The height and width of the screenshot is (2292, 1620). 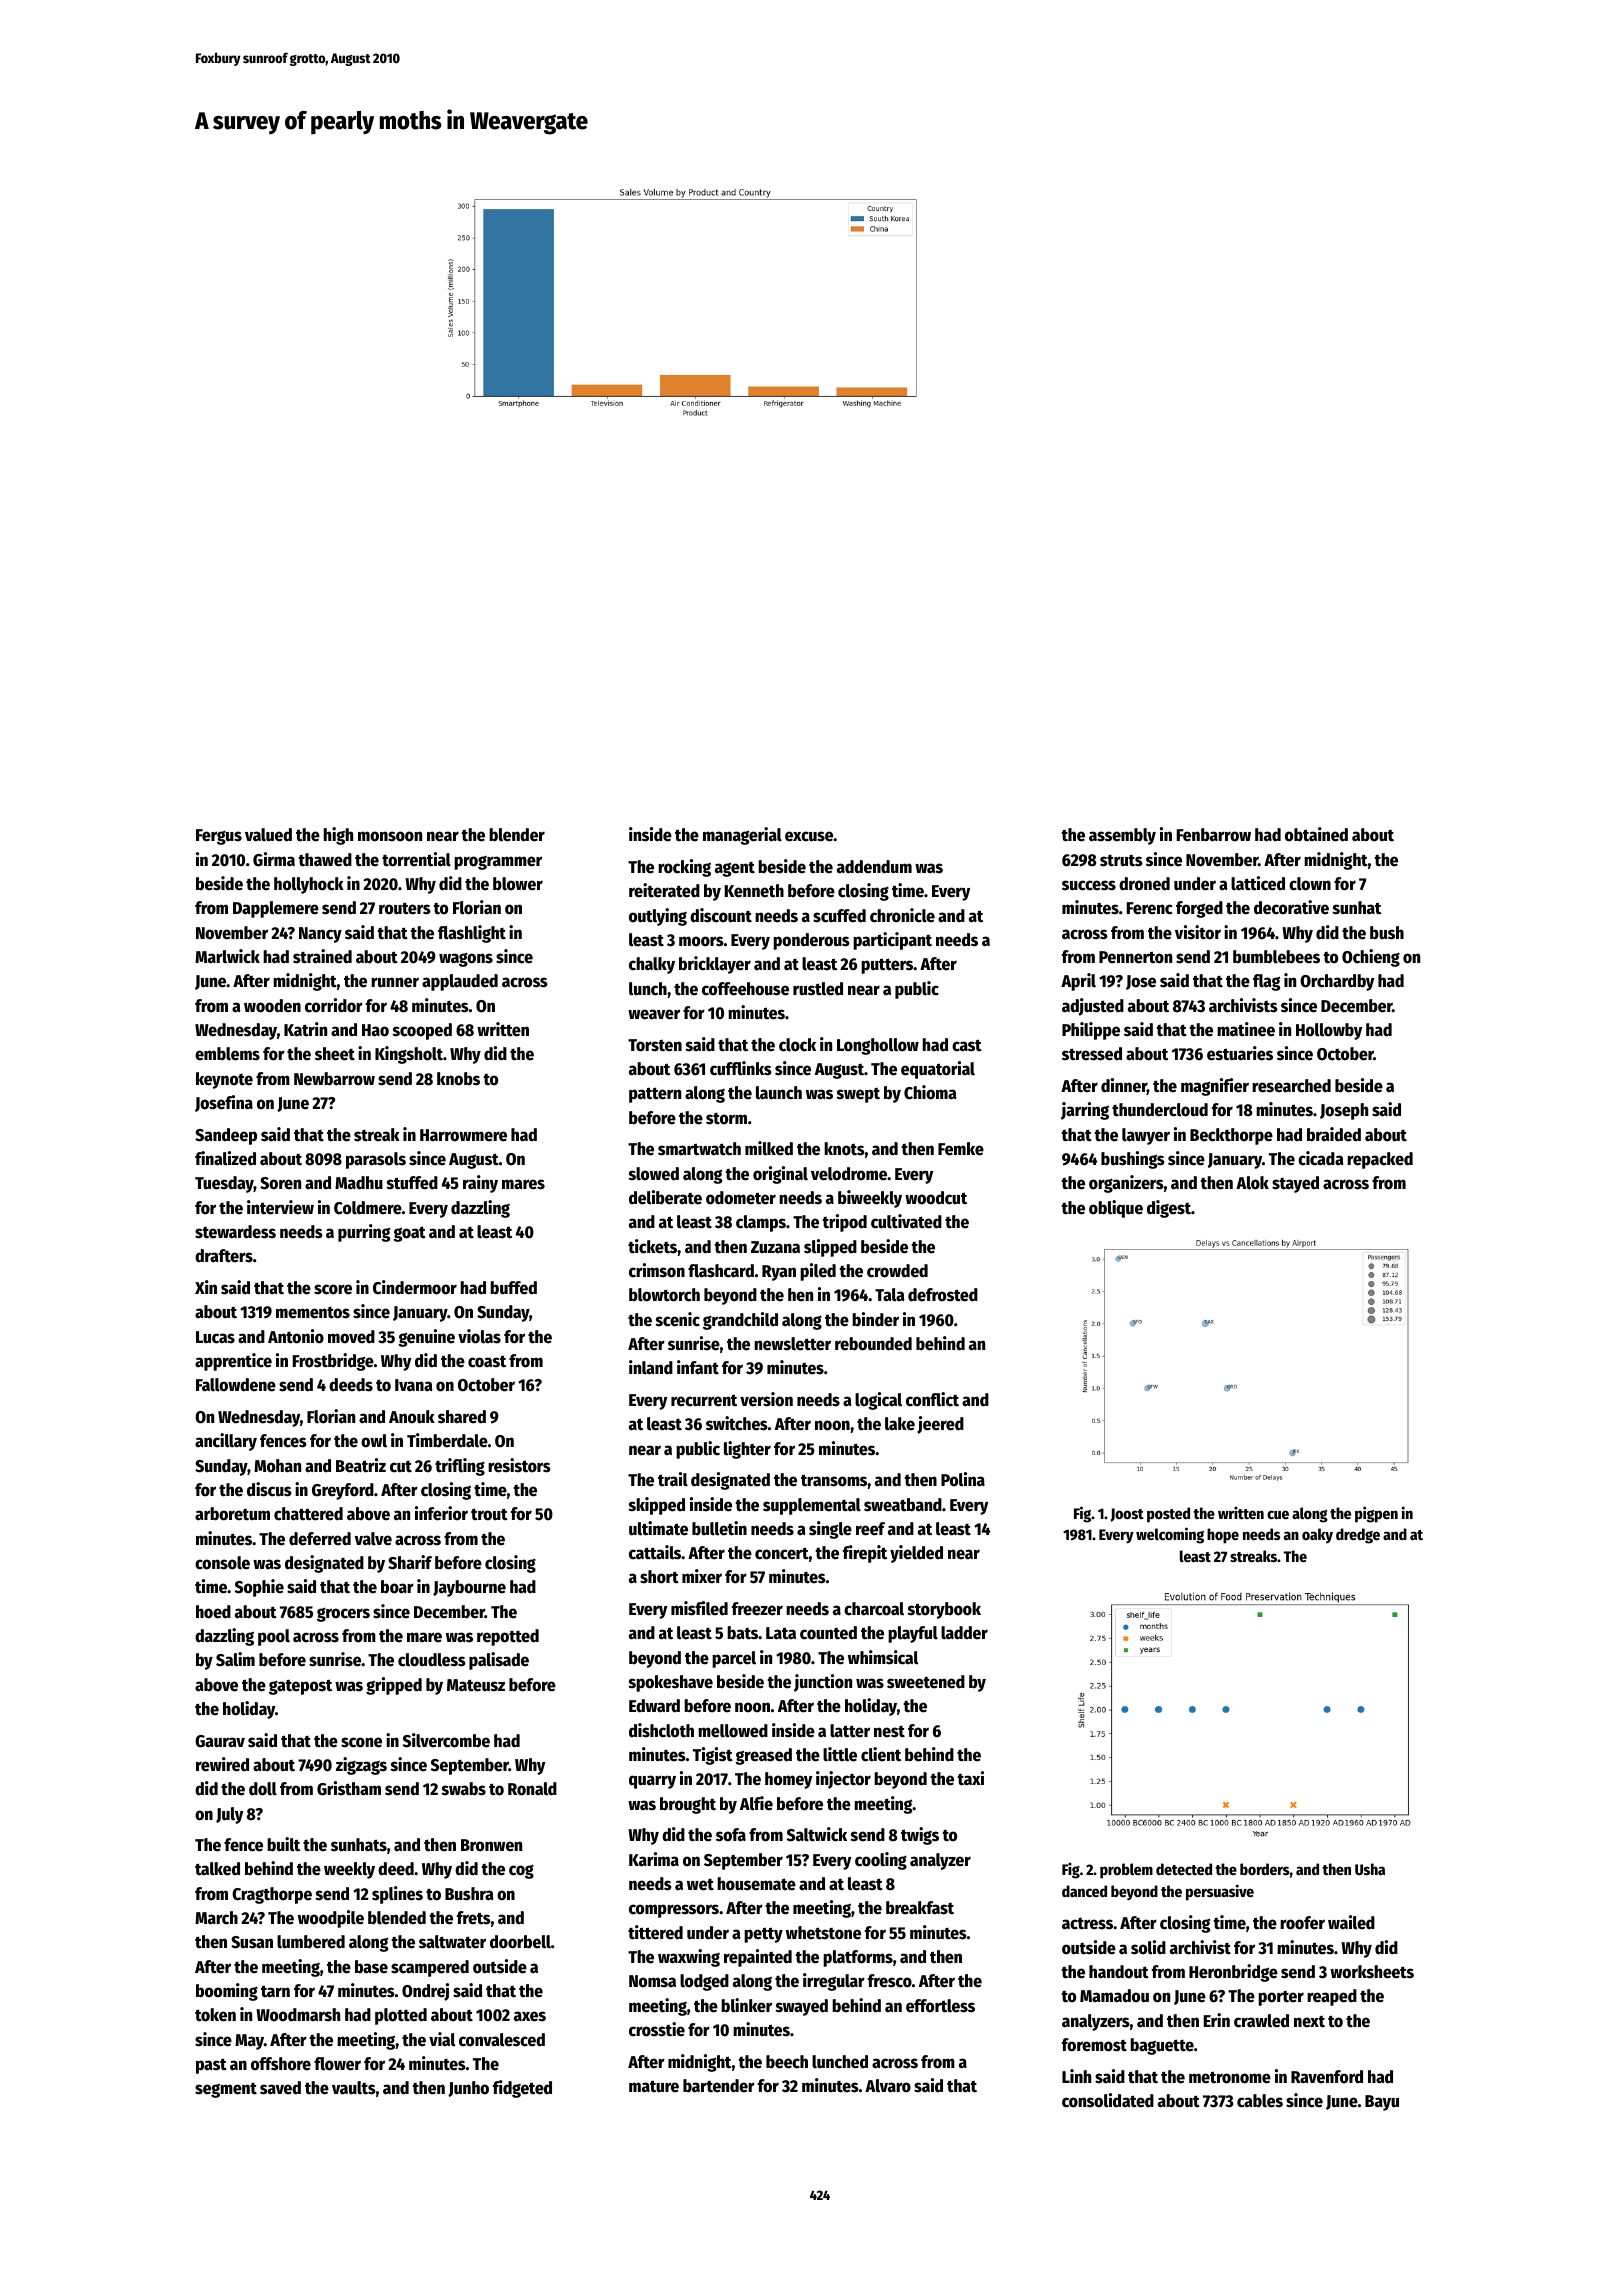 I want to click on saved, so click(x=280, y=2088).
